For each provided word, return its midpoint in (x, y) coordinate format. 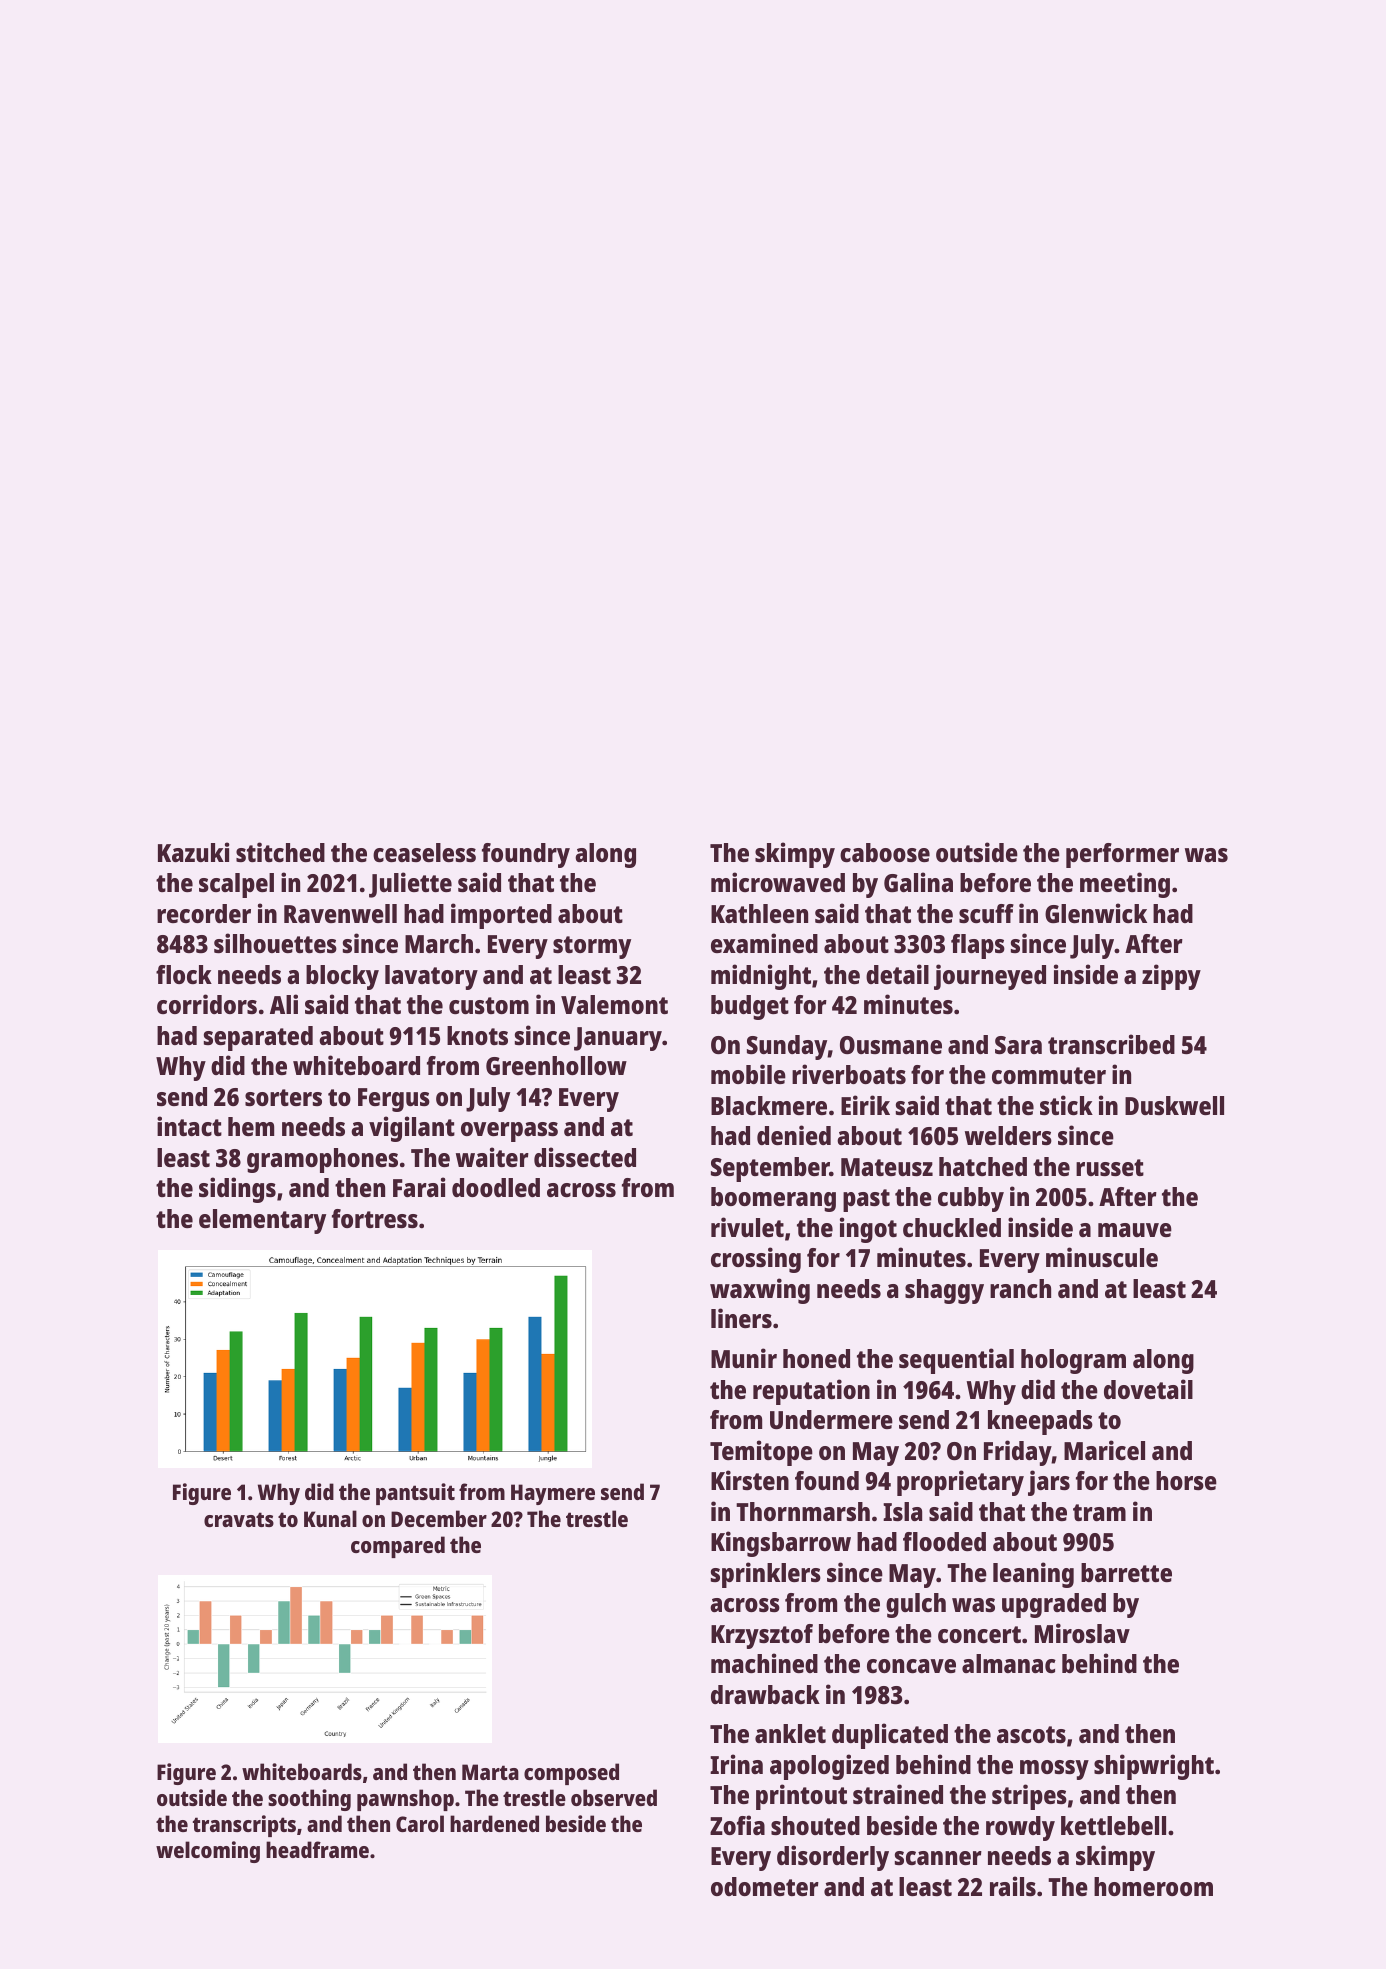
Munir (744, 1358)
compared (398, 1547)
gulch (916, 1605)
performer (1122, 855)
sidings (237, 1190)
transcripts (244, 1826)
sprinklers (766, 1575)
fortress (375, 1218)
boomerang (773, 1199)
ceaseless (424, 852)
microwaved (778, 882)
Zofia (737, 1825)
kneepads (1040, 1422)
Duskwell (1174, 1105)
